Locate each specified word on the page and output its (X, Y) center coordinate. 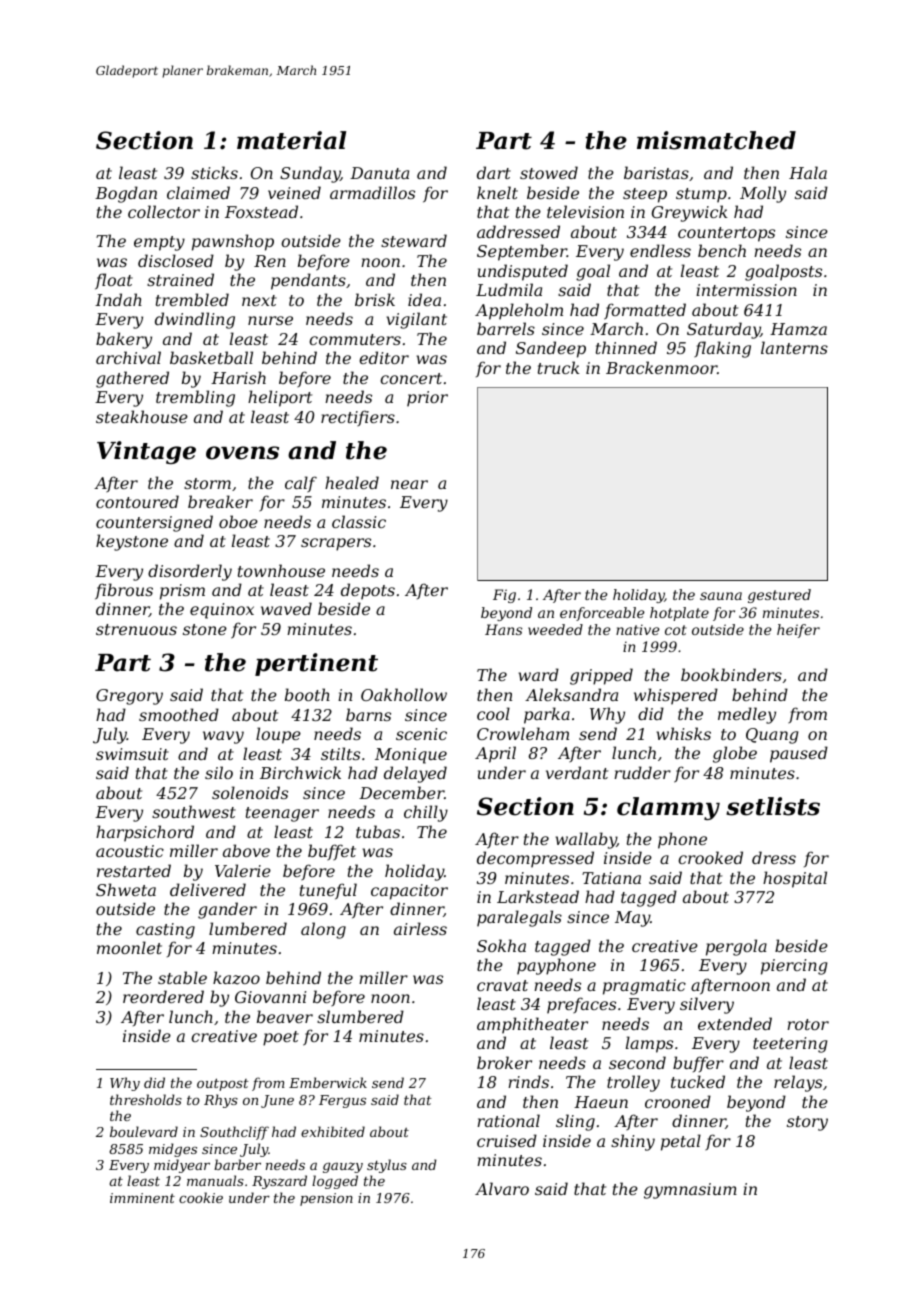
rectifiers (358, 418)
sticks (214, 172)
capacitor (409, 892)
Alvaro (502, 1188)
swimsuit (132, 754)
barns (368, 714)
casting (165, 931)
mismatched (716, 140)
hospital (795, 879)
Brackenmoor (661, 367)
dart (494, 172)
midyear (182, 1166)
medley (747, 715)
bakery (124, 340)
